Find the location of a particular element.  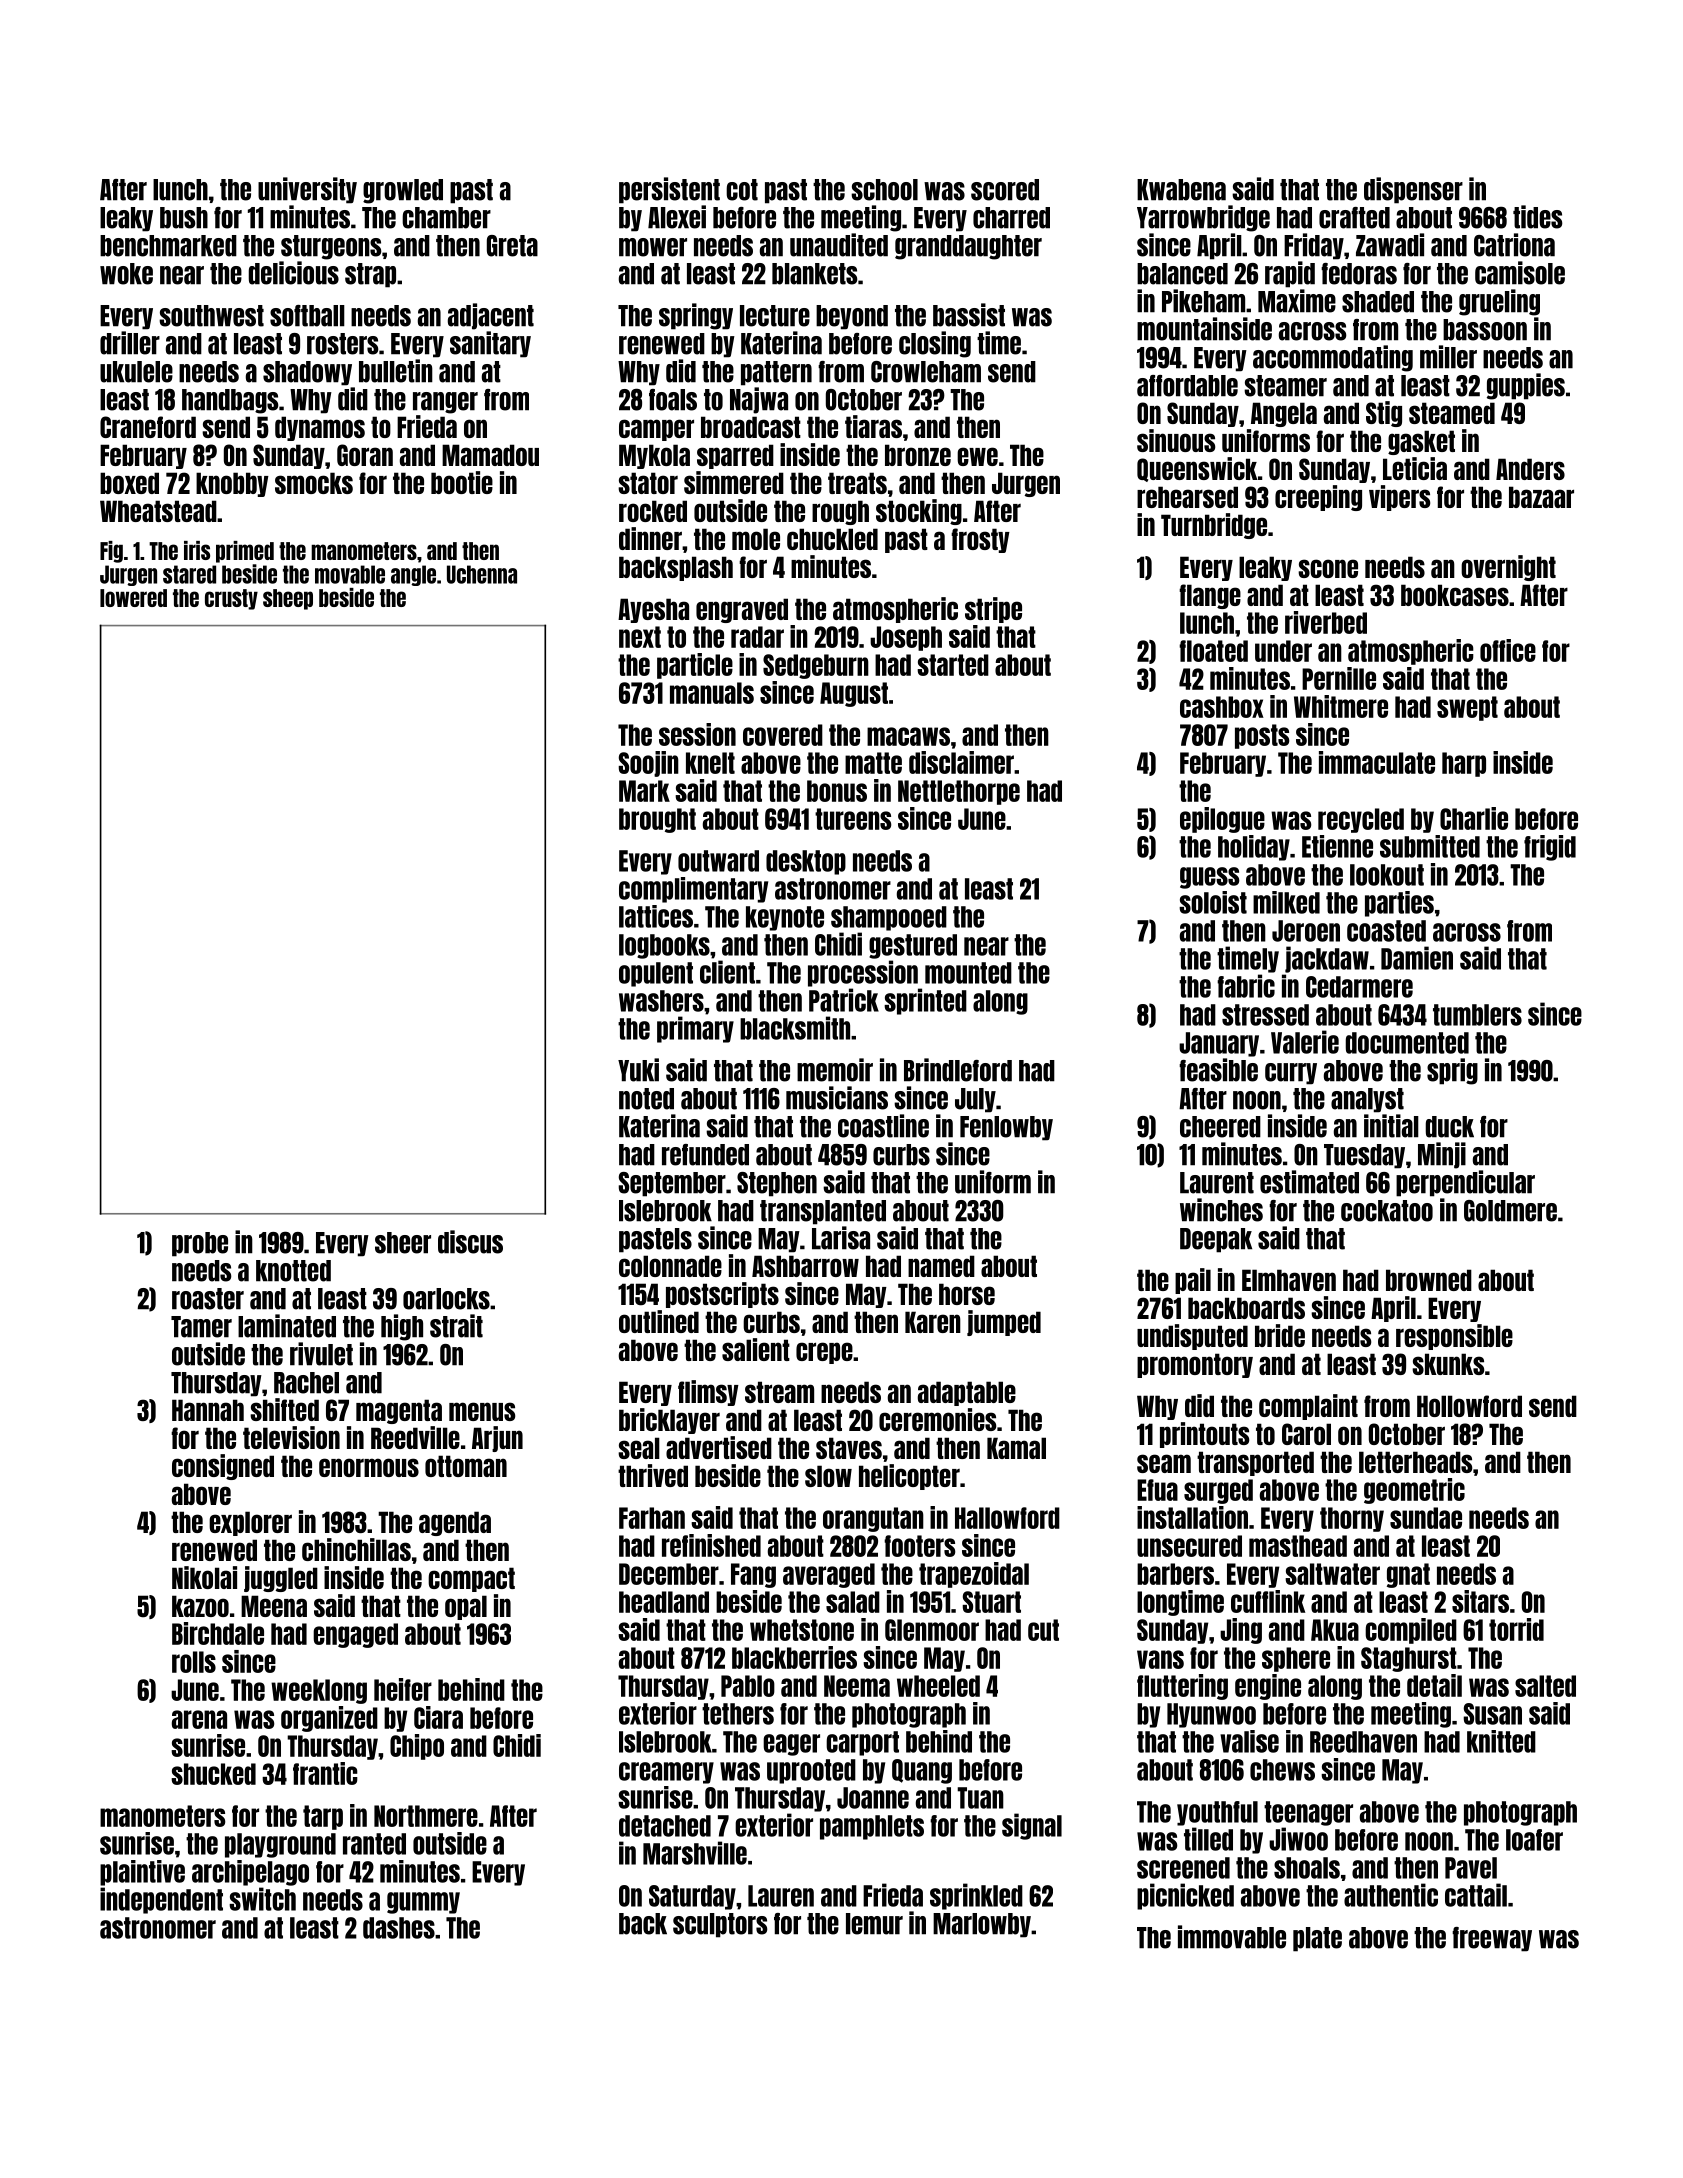

chuckled is located at coordinates (832, 539).
